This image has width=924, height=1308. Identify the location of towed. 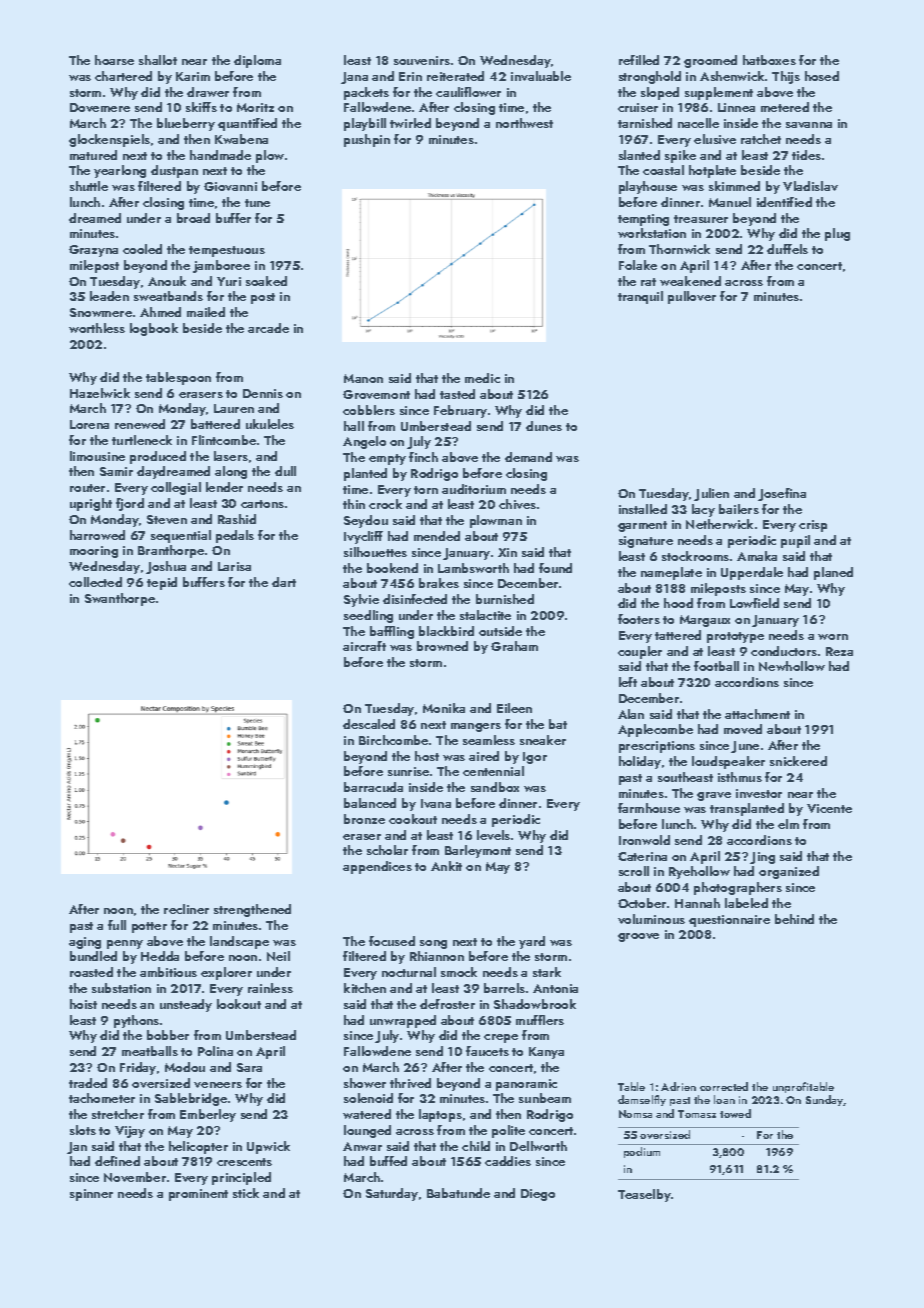
(735, 1113).
